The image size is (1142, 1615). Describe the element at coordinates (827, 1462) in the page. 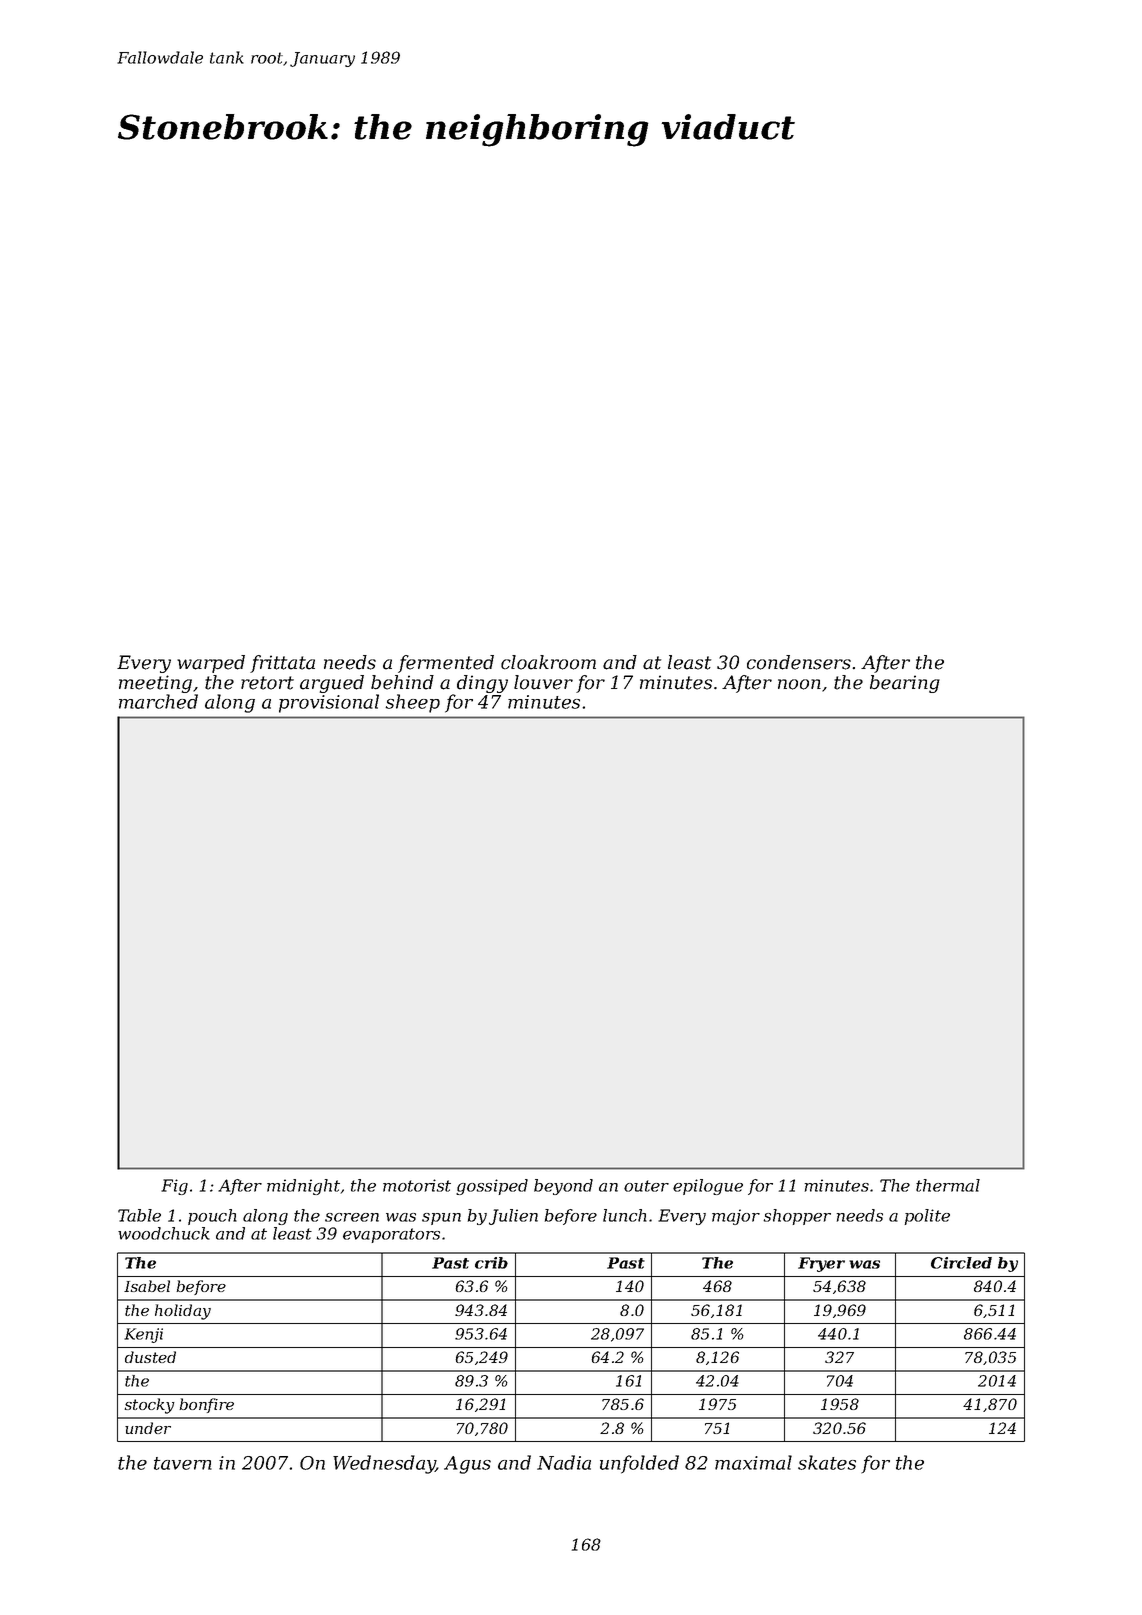

I see `skates` at that location.
